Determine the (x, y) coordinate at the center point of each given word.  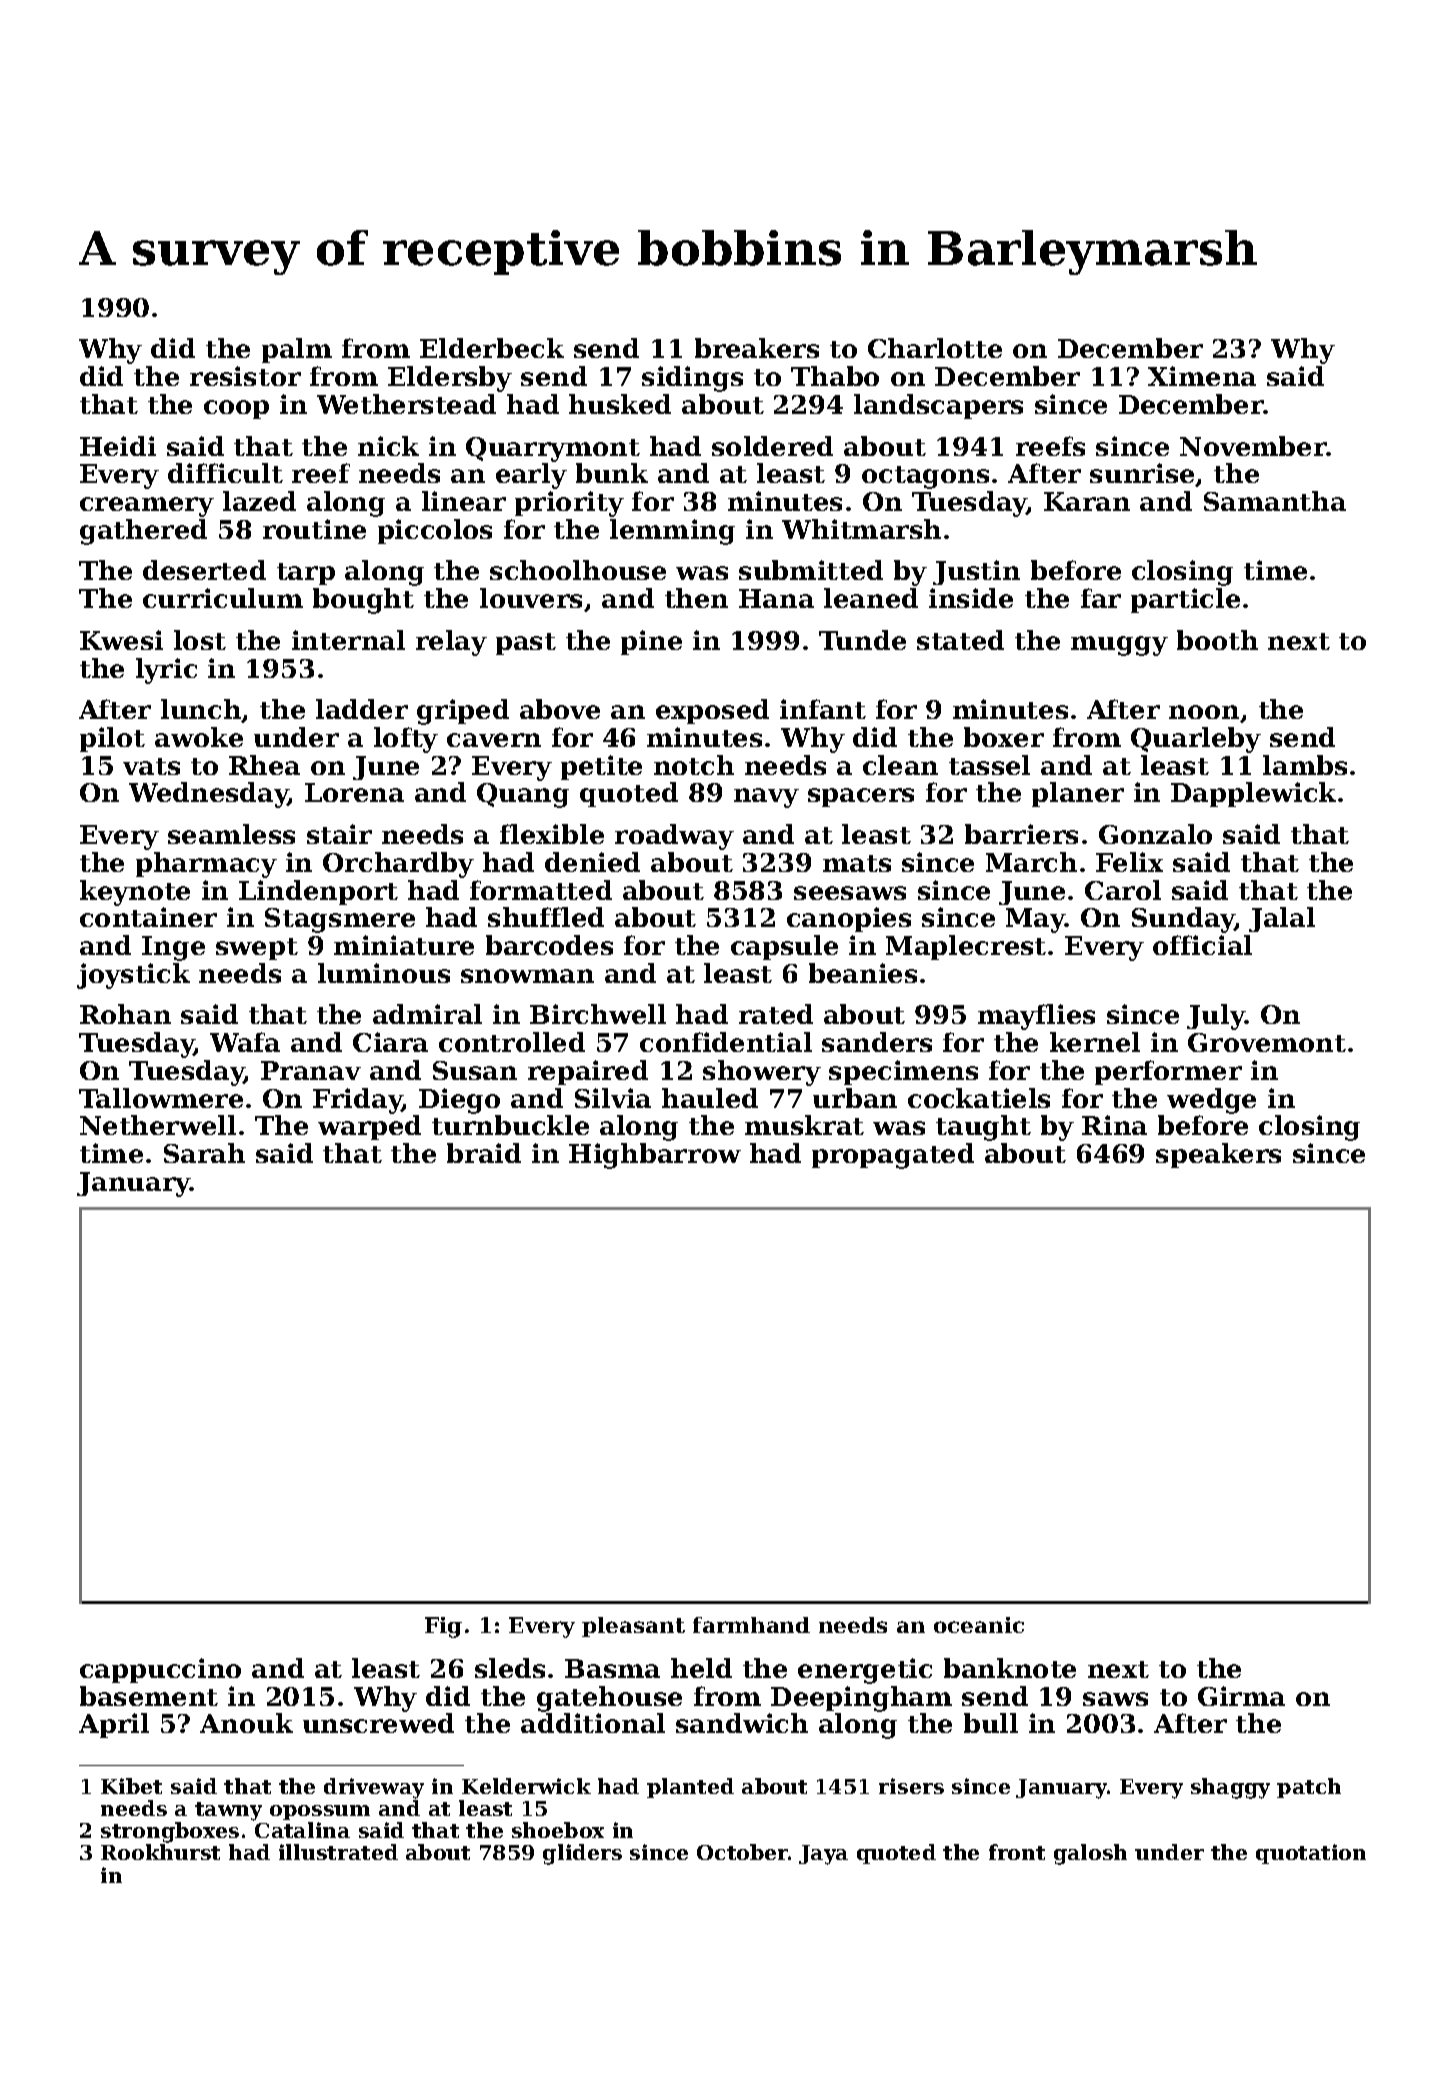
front (1017, 1852)
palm (297, 350)
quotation (1311, 1854)
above (560, 709)
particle (1185, 600)
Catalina (302, 1830)
